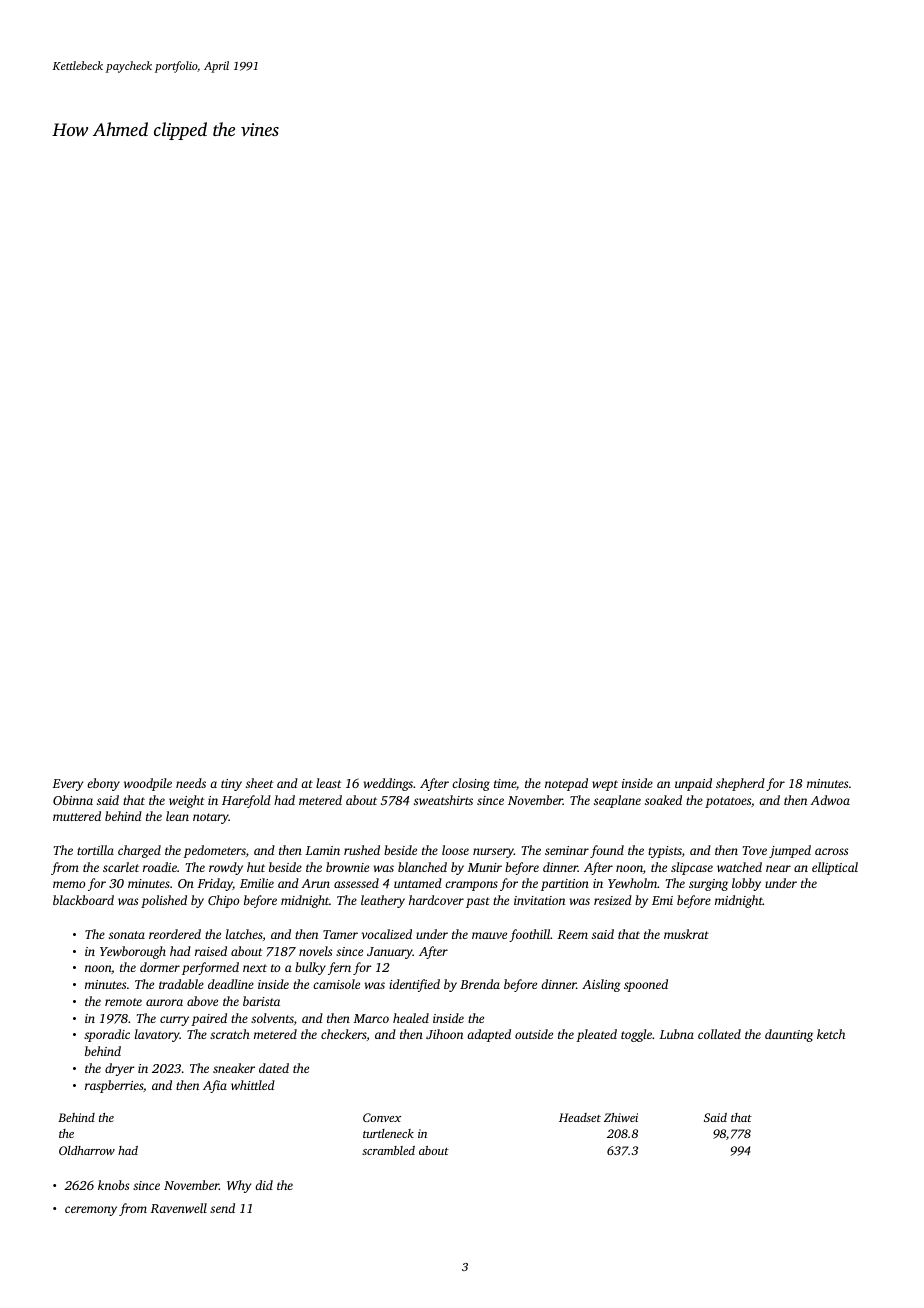  Describe the element at coordinates (719, 1034) in the page. I see `collated` at that location.
